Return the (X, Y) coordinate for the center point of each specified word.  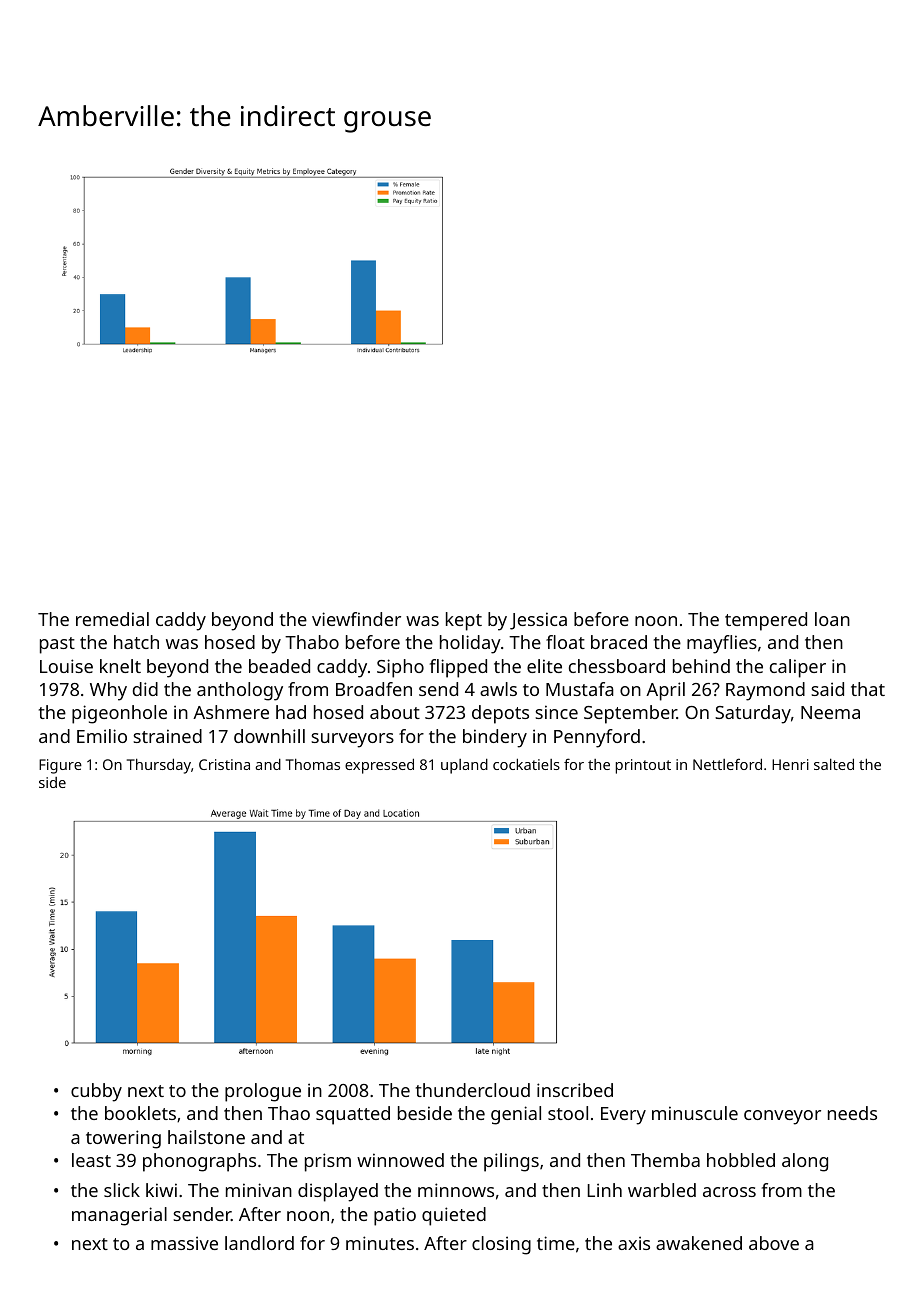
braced (619, 642)
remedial (112, 619)
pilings (511, 1162)
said (827, 689)
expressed (379, 766)
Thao (289, 1113)
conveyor (782, 1117)
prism (328, 1162)
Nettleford (727, 764)
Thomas (313, 764)
